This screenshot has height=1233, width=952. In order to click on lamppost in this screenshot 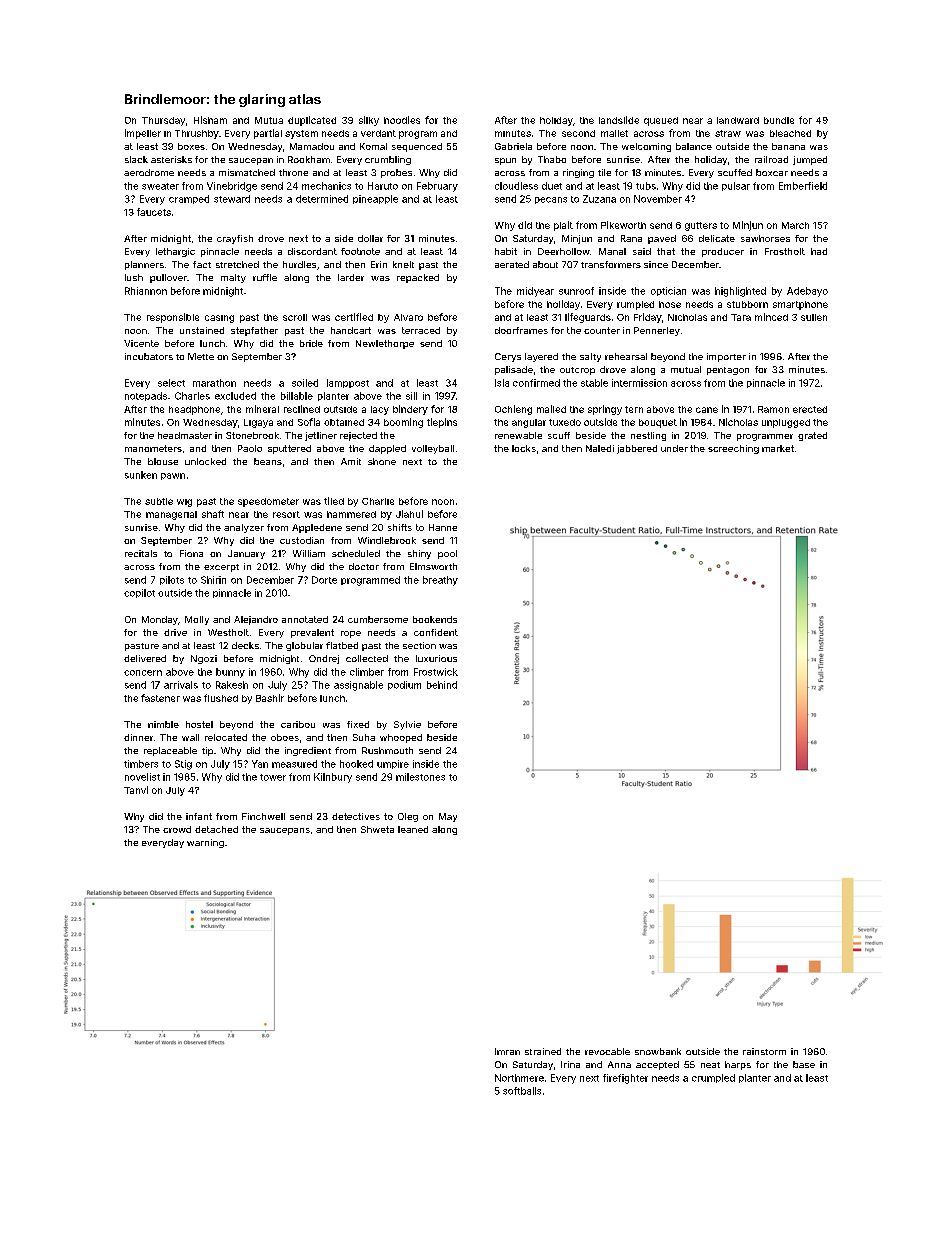, I will do `click(348, 383)`.
